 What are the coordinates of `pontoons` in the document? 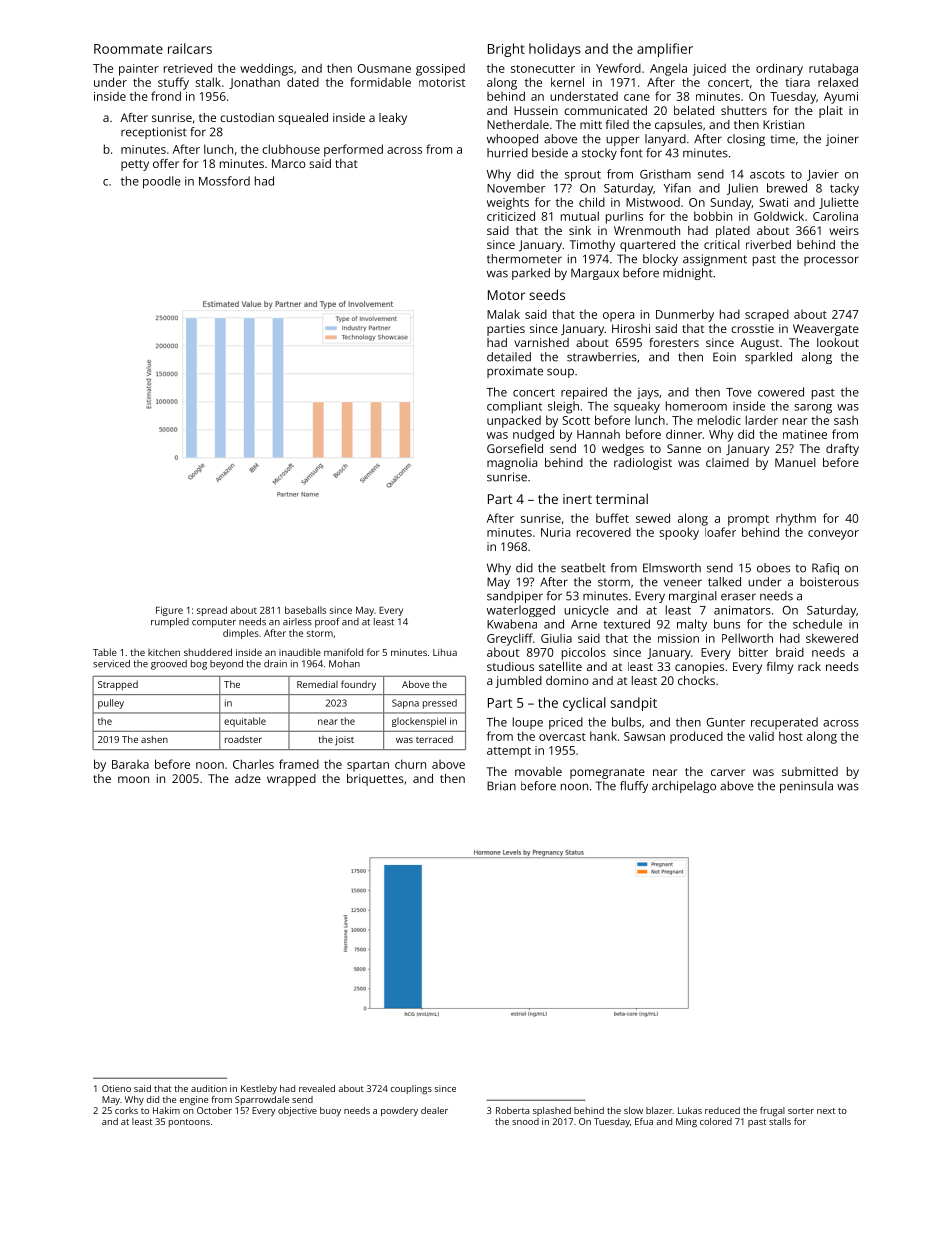 It's located at (189, 1123).
